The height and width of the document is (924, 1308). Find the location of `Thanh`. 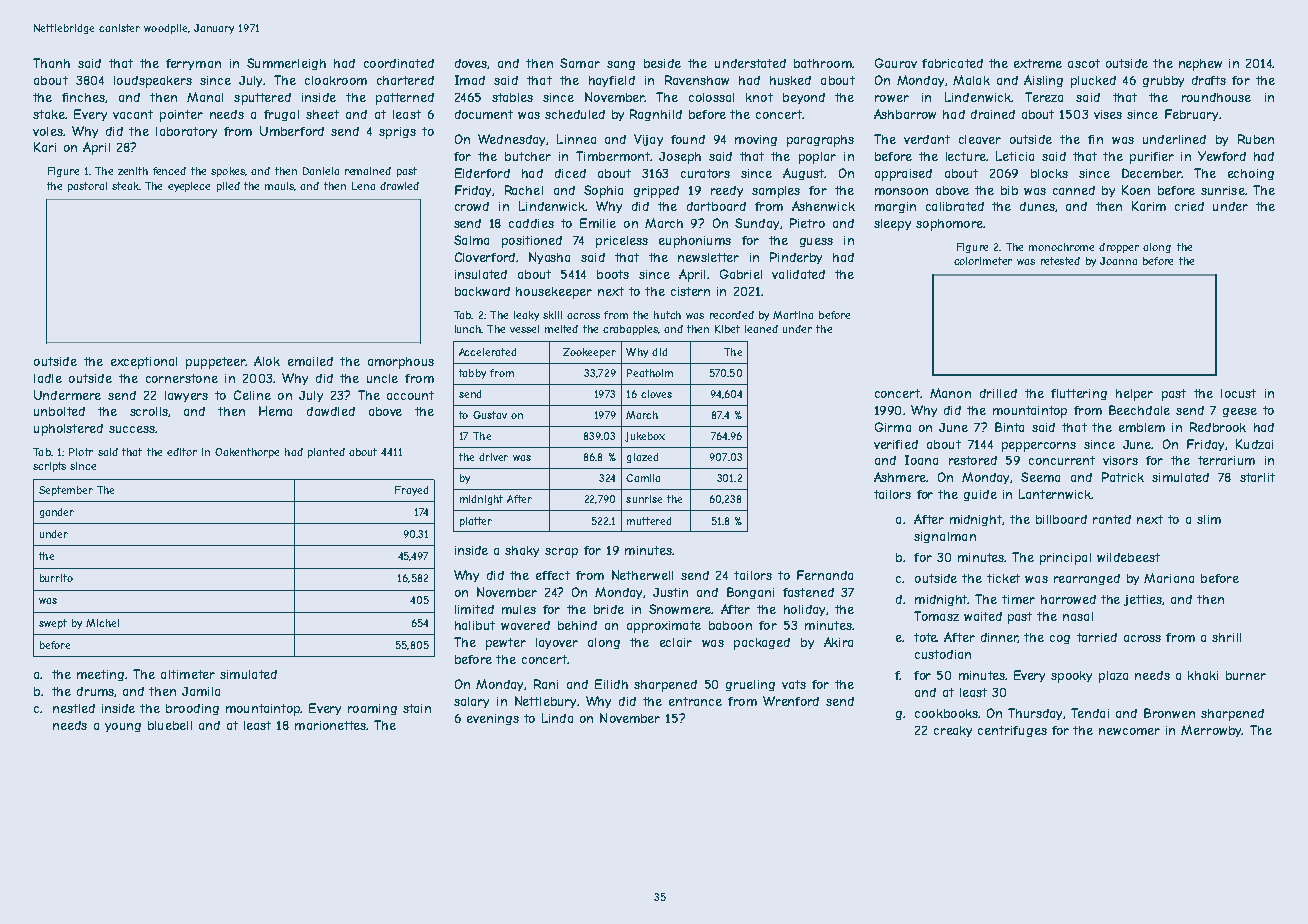

Thanh is located at coordinates (51, 63).
